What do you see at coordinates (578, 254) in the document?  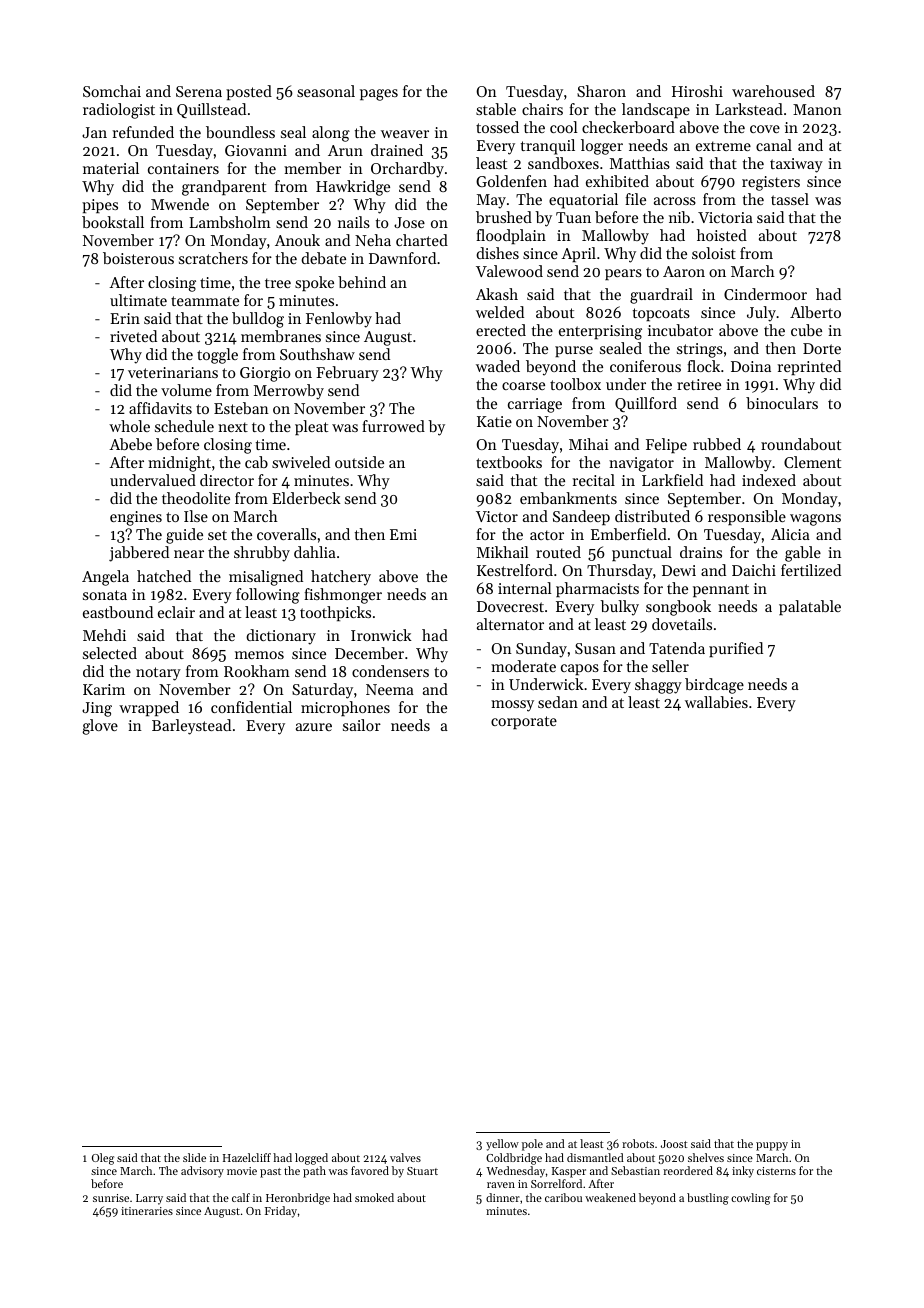 I see `April` at bounding box center [578, 254].
